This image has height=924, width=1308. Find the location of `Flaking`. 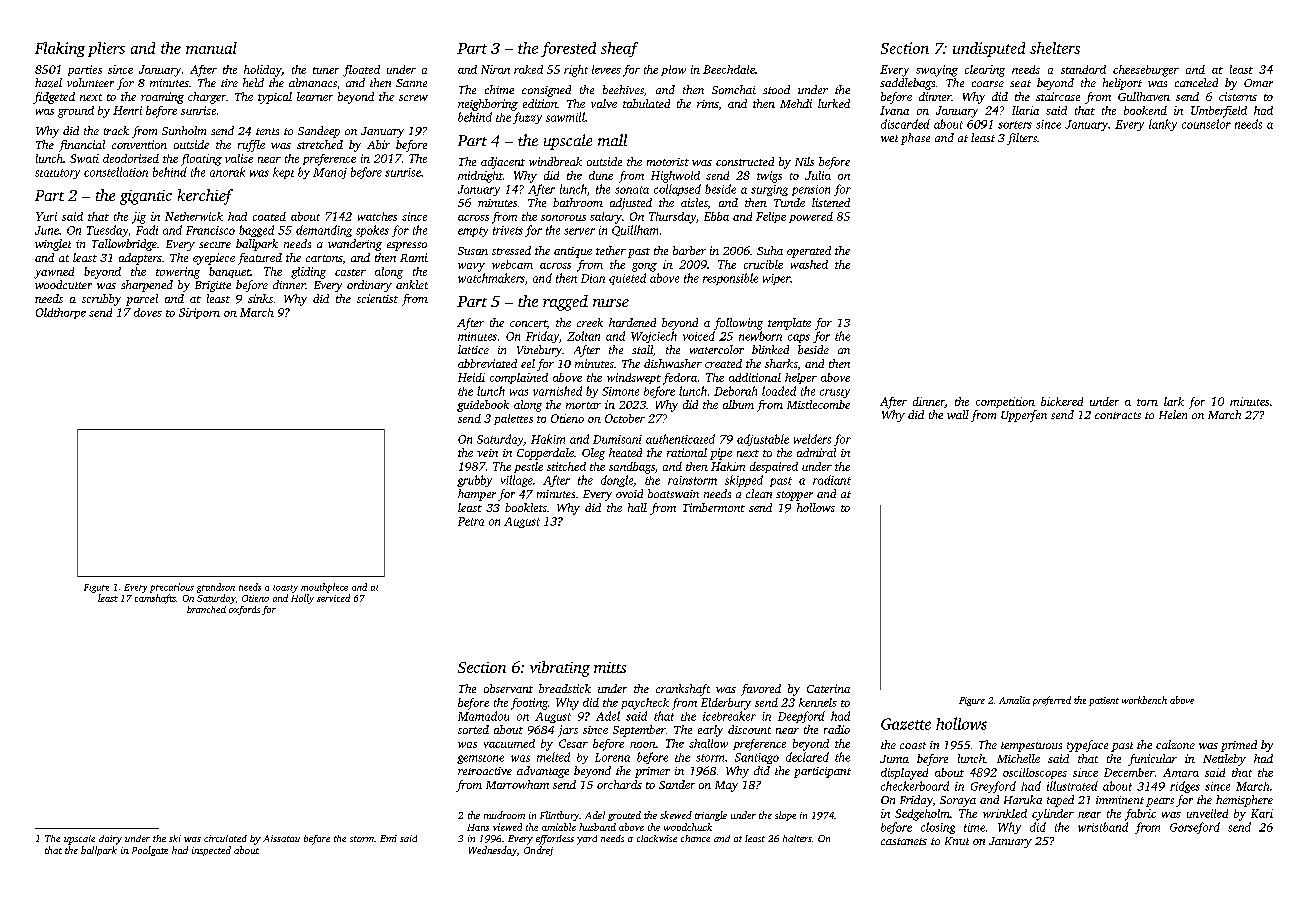

Flaking is located at coordinates (60, 49).
